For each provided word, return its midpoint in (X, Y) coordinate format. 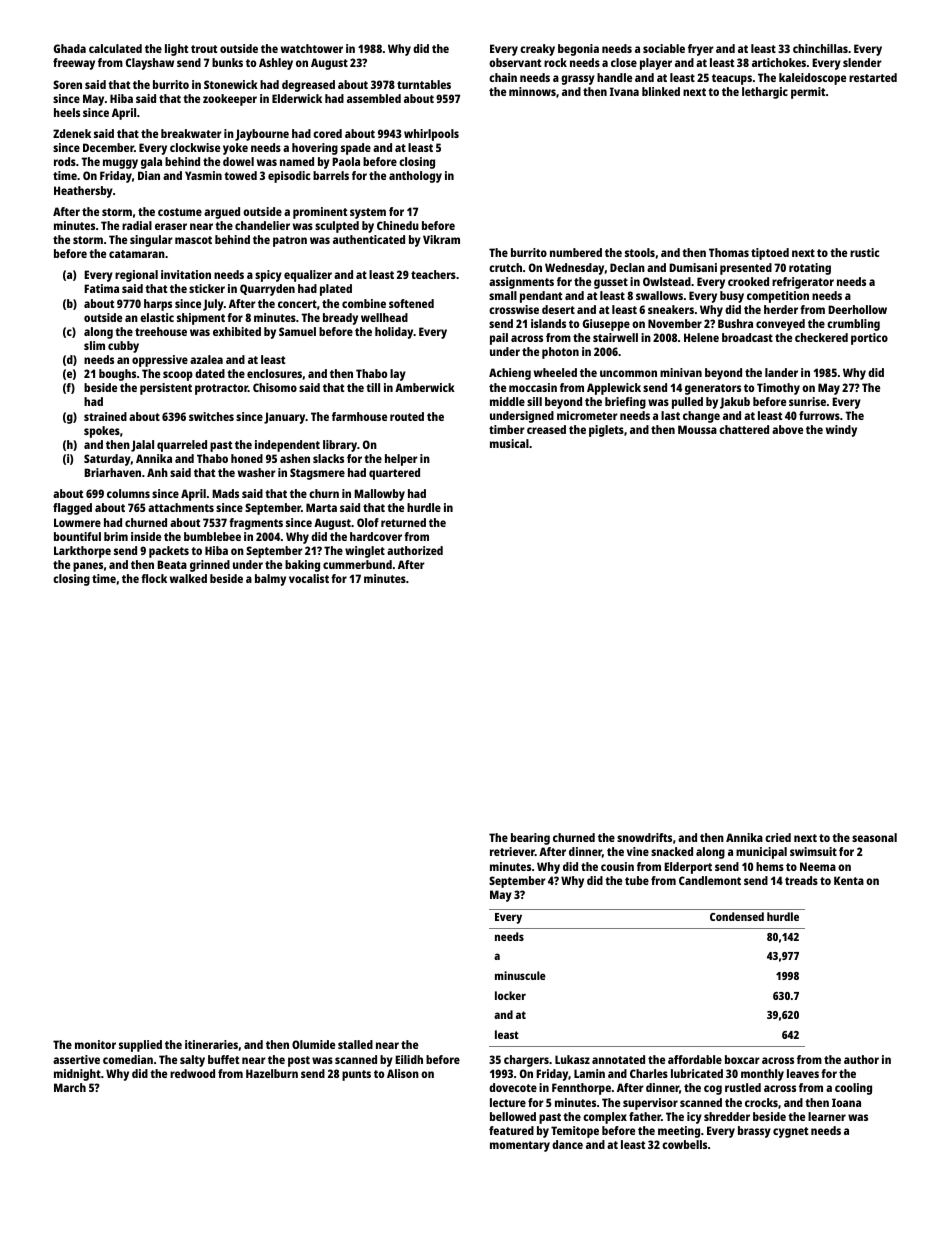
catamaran (137, 254)
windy (841, 431)
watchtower (312, 48)
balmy (270, 580)
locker (510, 995)
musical (509, 443)
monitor (95, 1044)
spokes (102, 432)
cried (778, 837)
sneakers (671, 309)
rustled (743, 1087)
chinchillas (820, 48)
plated (336, 290)
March (70, 1087)
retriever (512, 851)
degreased (308, 86)
